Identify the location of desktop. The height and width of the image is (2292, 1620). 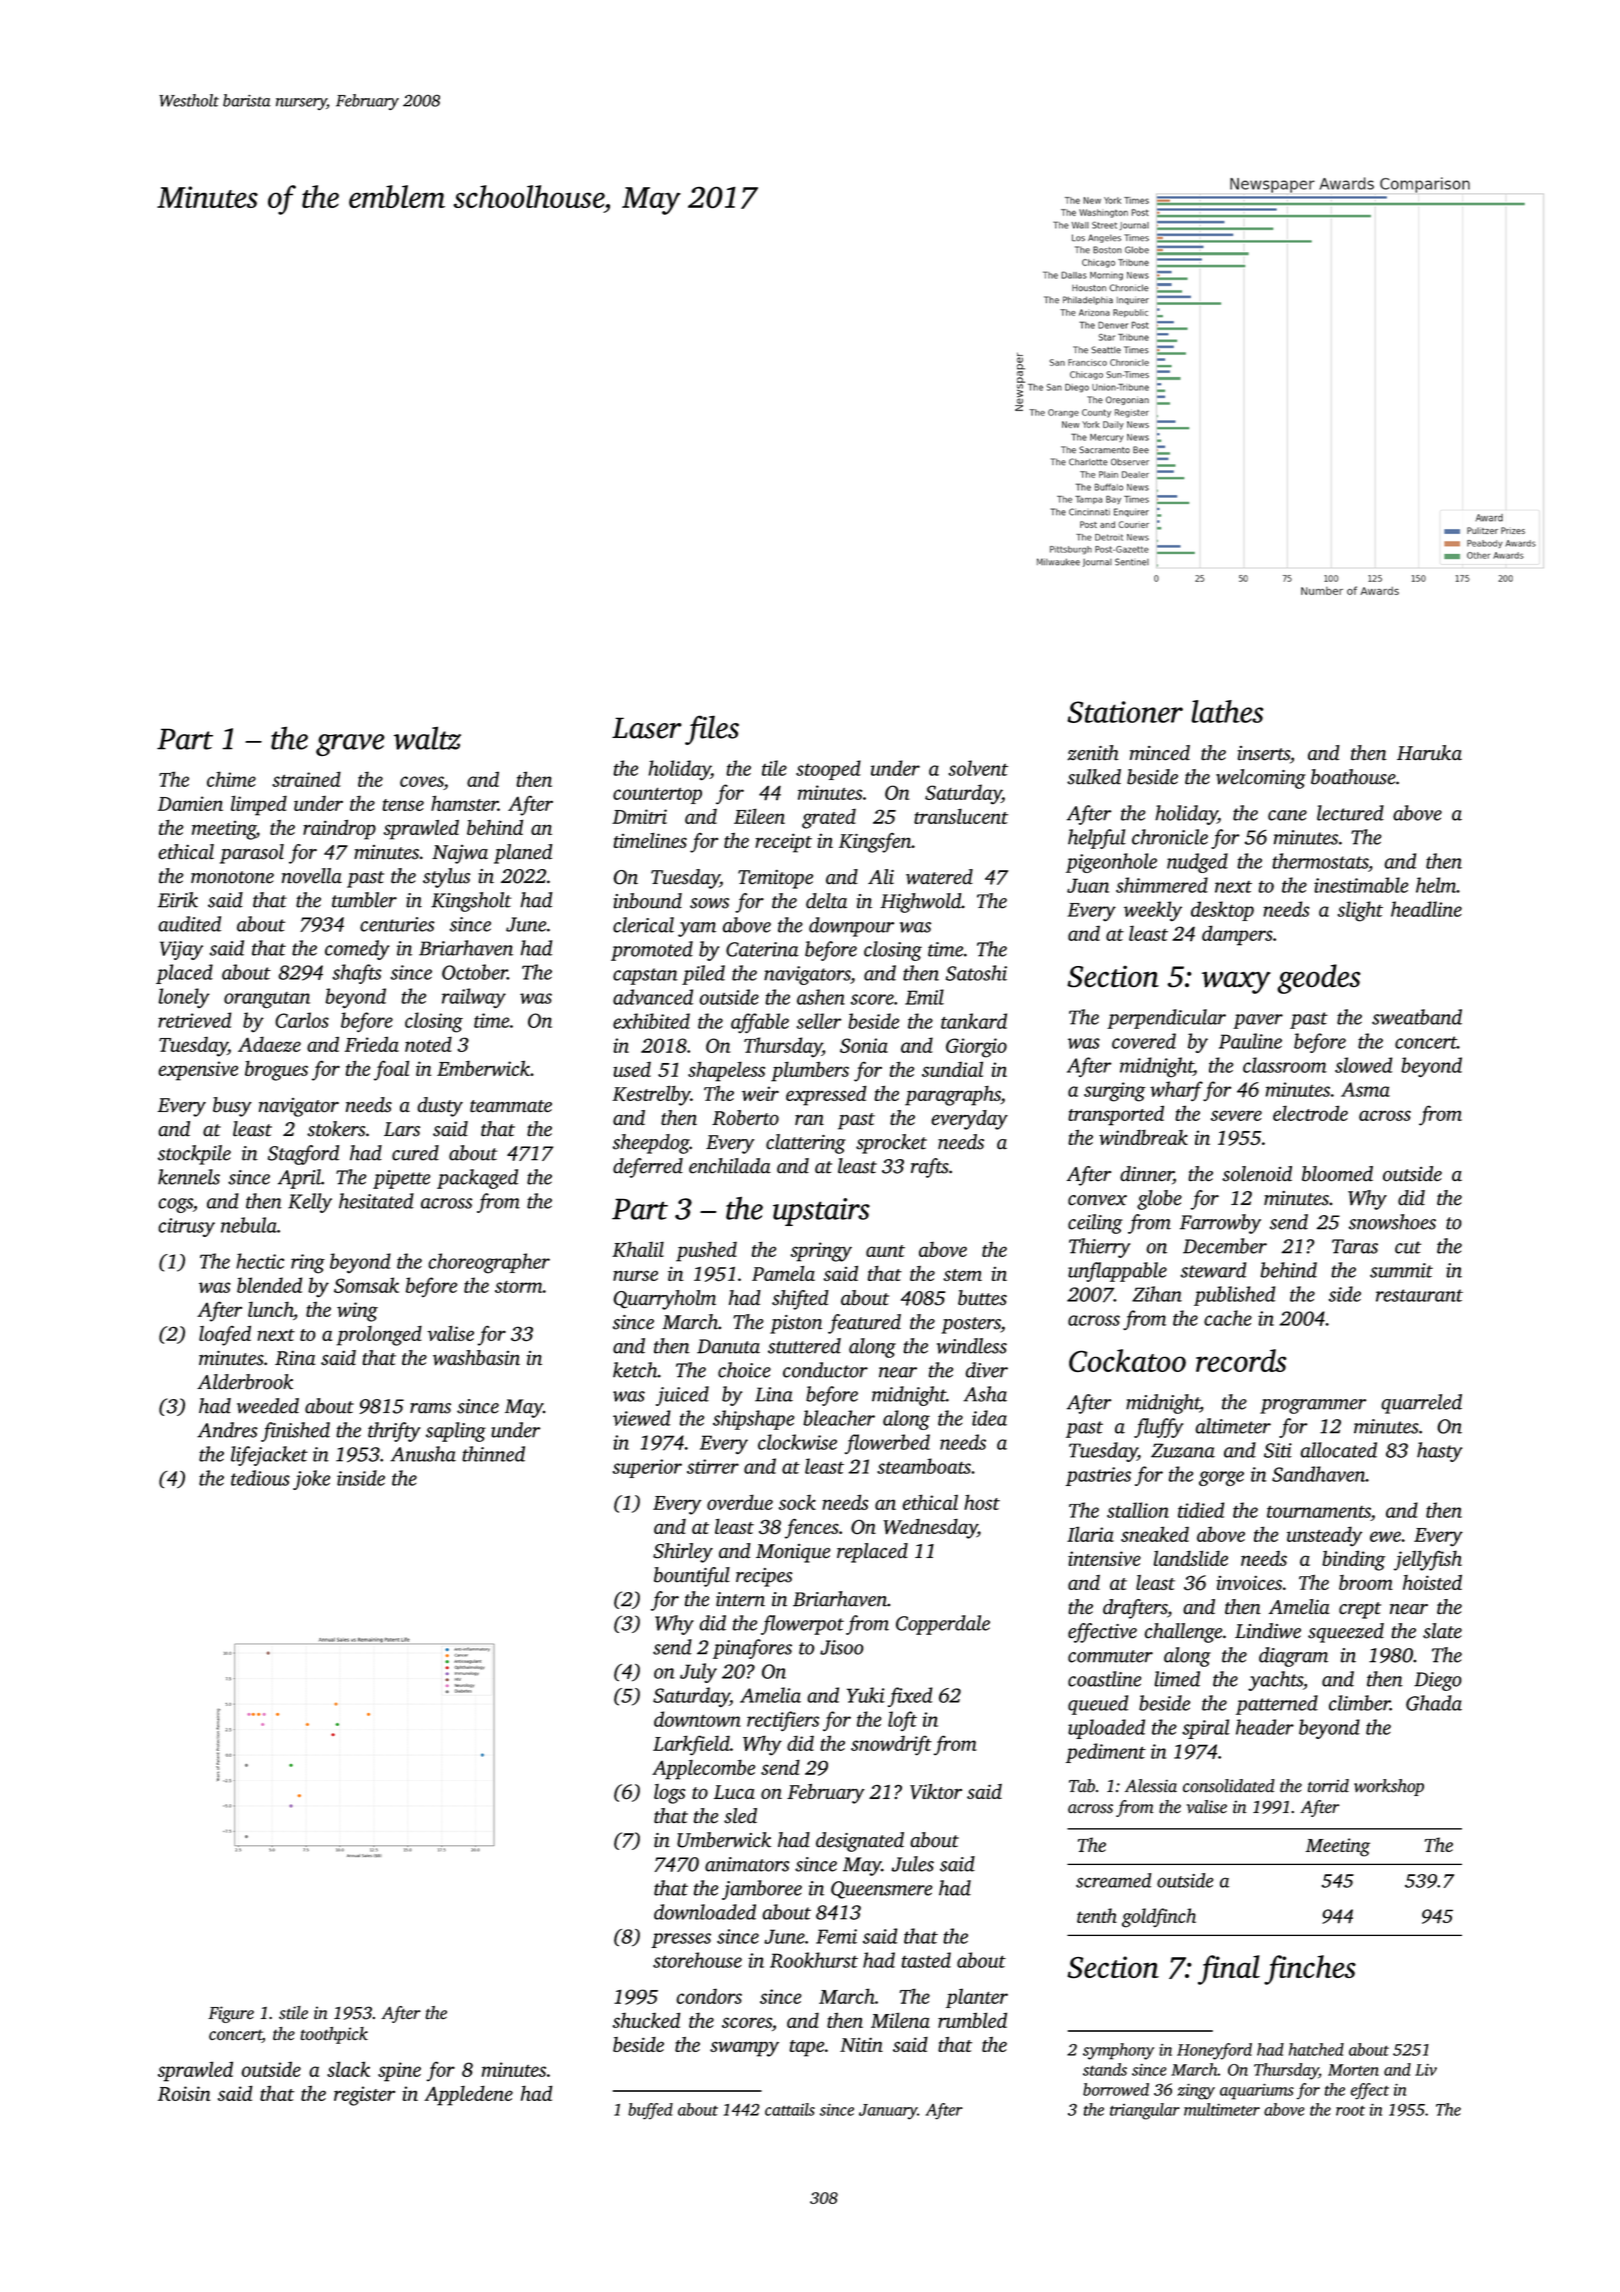
(1222, 911).
